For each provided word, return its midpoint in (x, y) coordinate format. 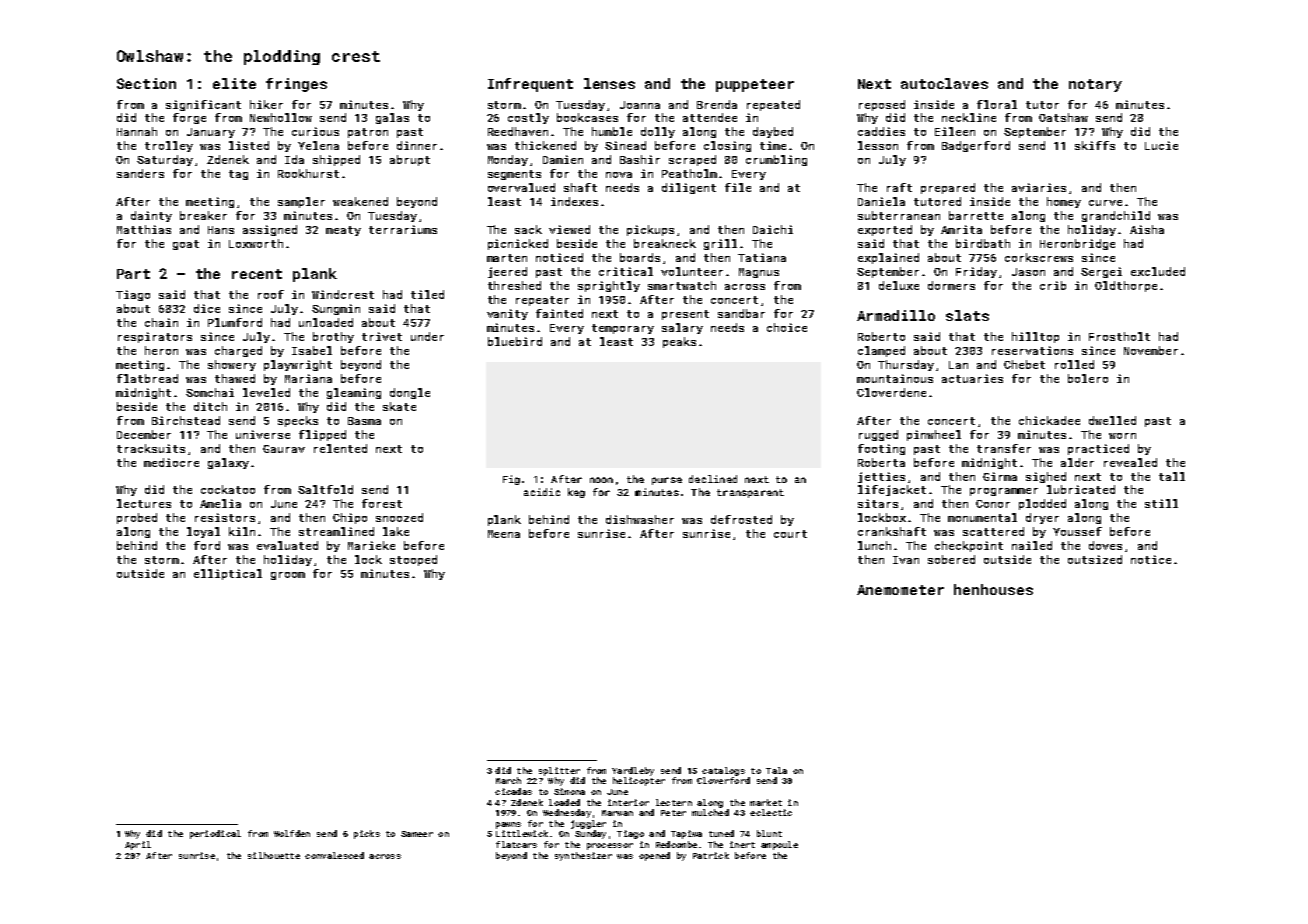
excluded (1158, 271)
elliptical (228, 574)
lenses (609, 83)
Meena (504, 534)
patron (368, 133)
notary (1095, 85)
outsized (1095, 559)
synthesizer (583, 856)
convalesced (334, 855)
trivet (382, 336)
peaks (679, 342)
